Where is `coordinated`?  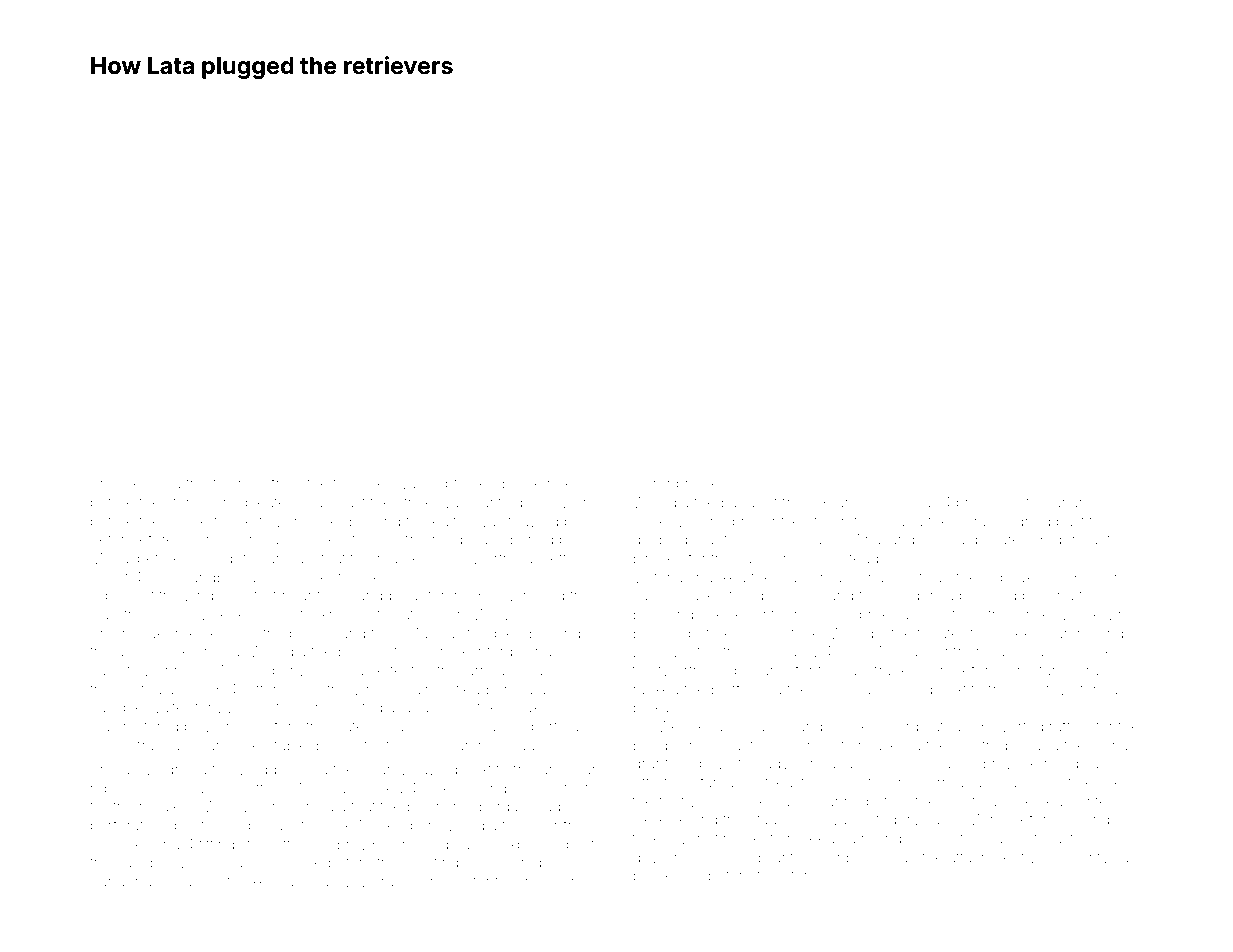 coordinated is located at coordinates (920, 726).
